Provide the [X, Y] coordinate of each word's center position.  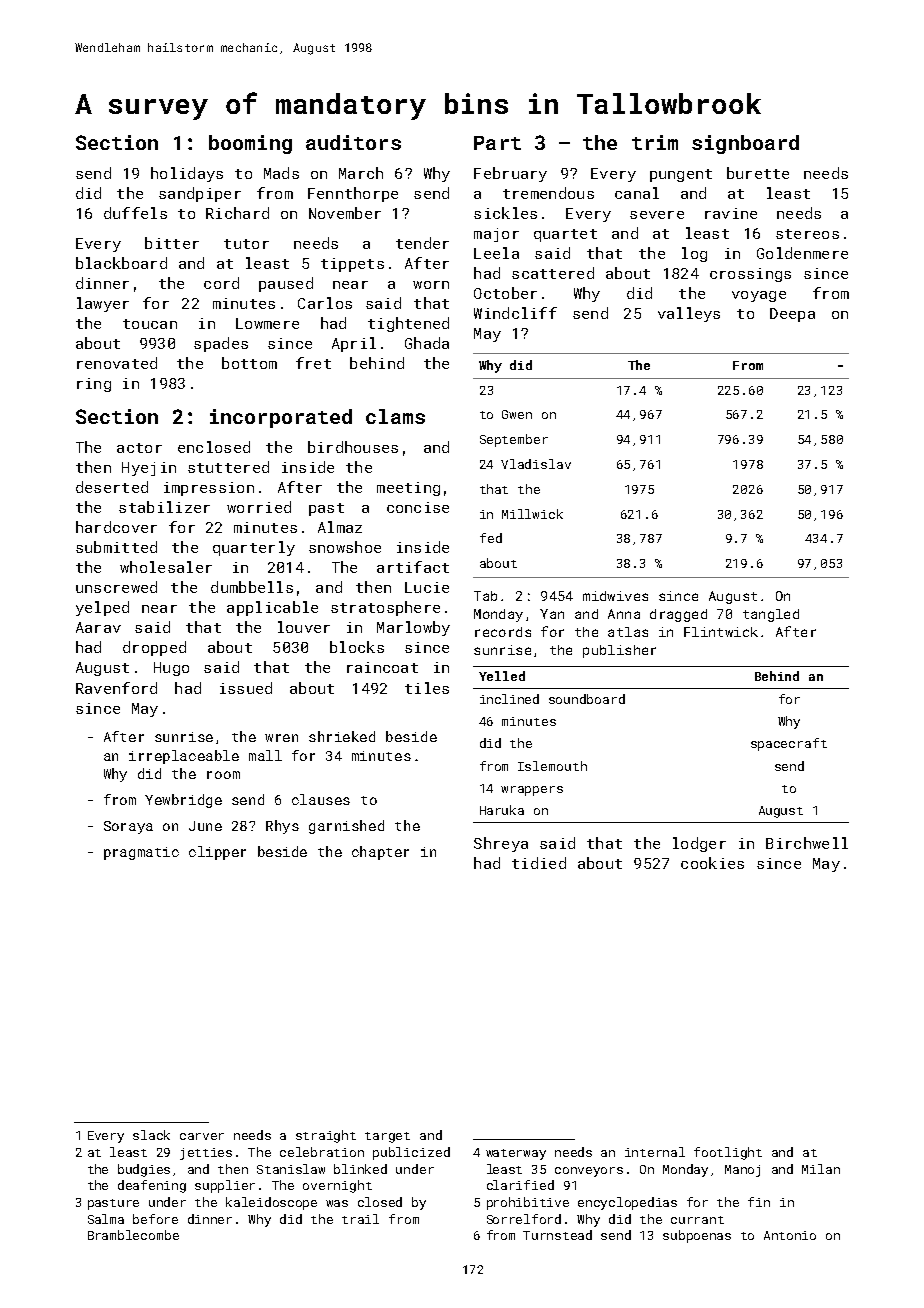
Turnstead [557, 1235]
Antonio [790, 1235]
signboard [745, 144]
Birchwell [807, 843]
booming [250, 144]
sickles [505, 213]
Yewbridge [183, 801]
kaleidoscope [271, 1203]
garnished [346, 827]
